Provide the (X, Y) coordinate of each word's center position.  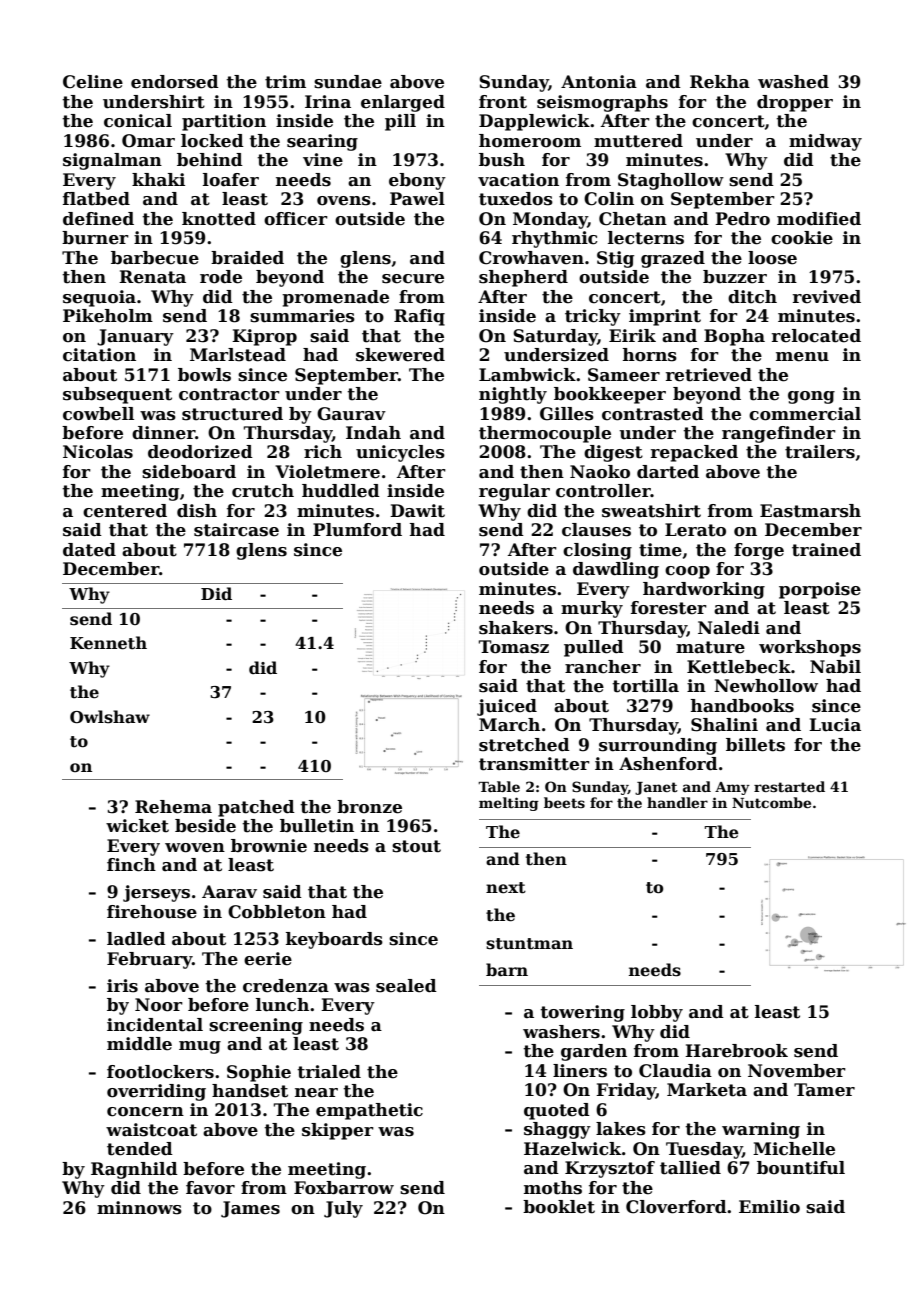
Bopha (734, 337)
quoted (557, 1111)
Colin (609, 199)
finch (131, 865)
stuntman (529, 944)
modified (819, 219)
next (506, 888)
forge (759, 551)
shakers (516, 628)
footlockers (160, 1072)
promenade (335, 298)
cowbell (98, 414)
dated (89, 550)
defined (98, 219)
